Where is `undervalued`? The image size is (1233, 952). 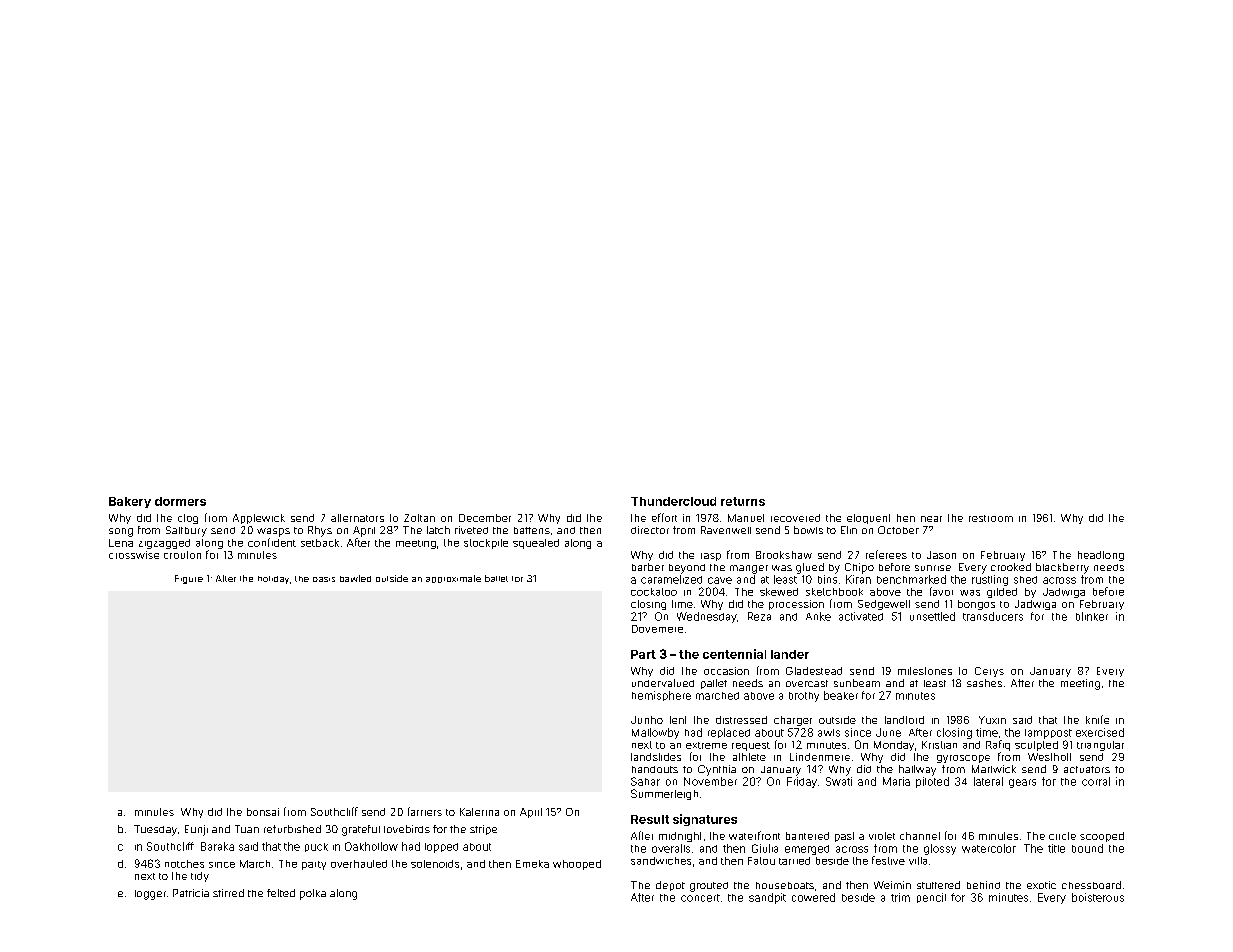 undervalued is located at coordinates (663, 683).
